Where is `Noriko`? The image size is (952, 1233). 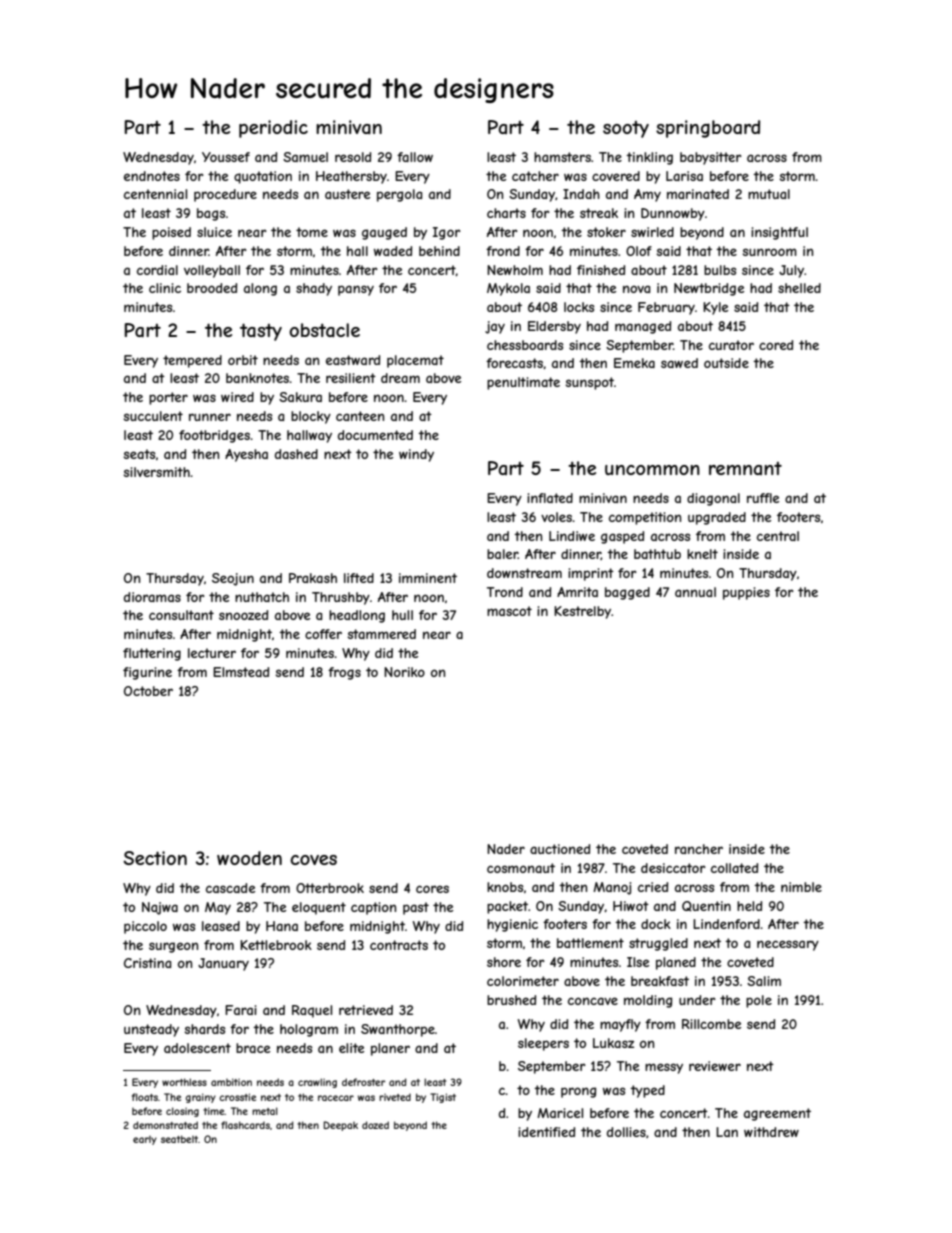 Noriko is located at coordinates (404, 672).
